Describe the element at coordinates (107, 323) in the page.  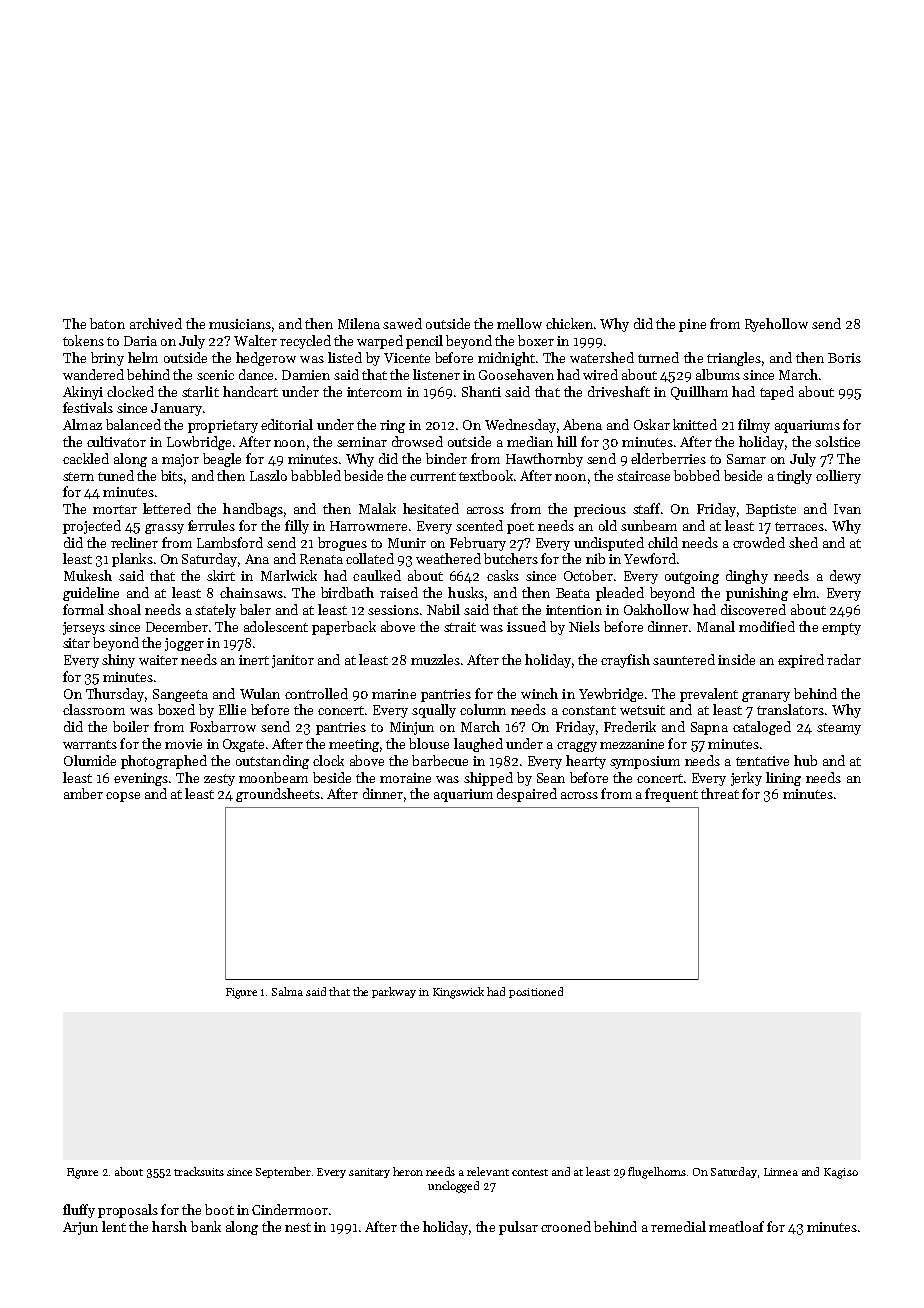
I see `baton` at that location.
